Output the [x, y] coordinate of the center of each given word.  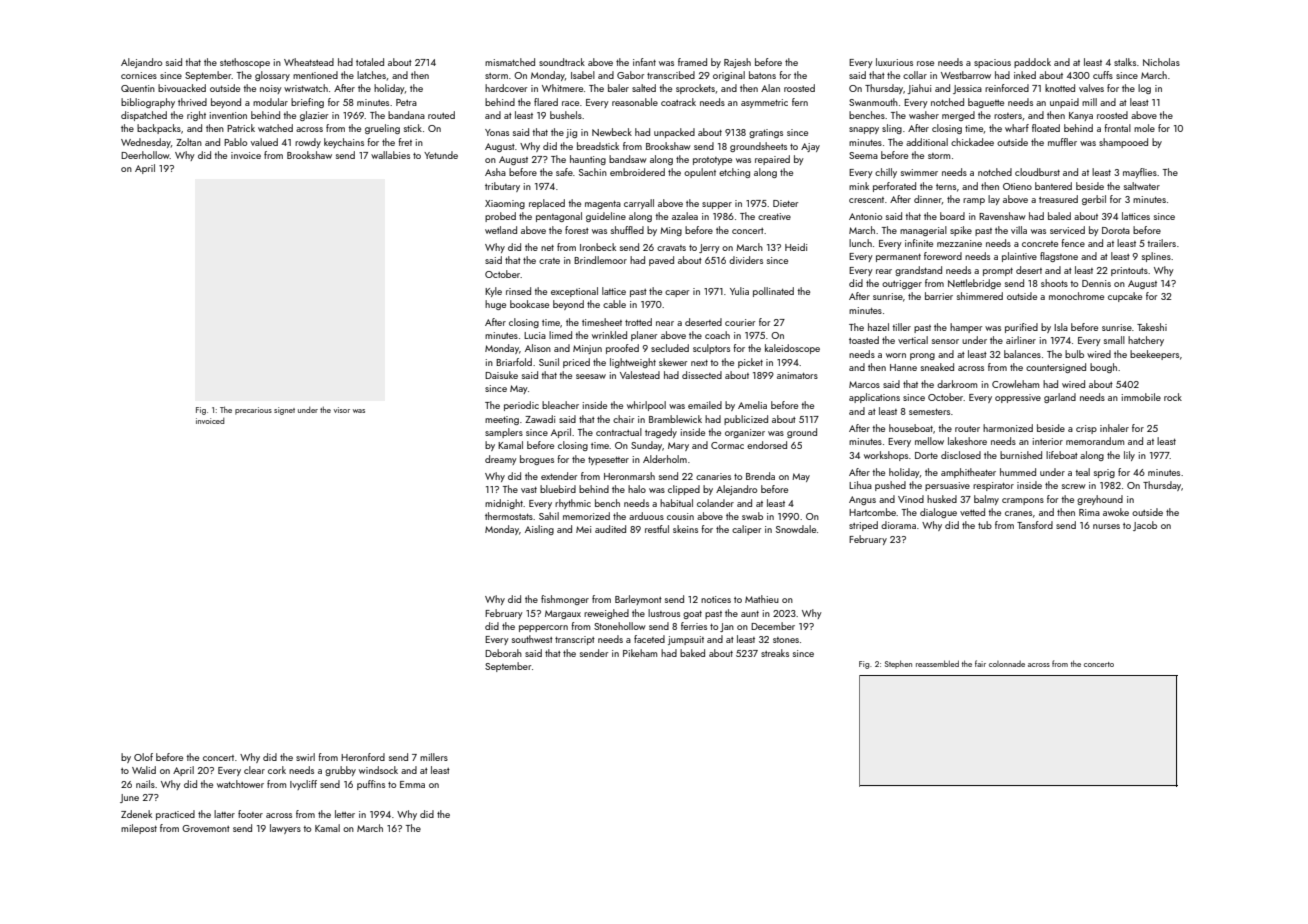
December [773, 626]
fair [980, 663]
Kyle [493, 292]
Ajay [810, 147]
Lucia [535, 335]
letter [345, 814]
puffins [371, 785]
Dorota [1116, 230]
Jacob [1145, 526]
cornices [139, 75]
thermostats [509, 516]
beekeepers [1154, 355]
